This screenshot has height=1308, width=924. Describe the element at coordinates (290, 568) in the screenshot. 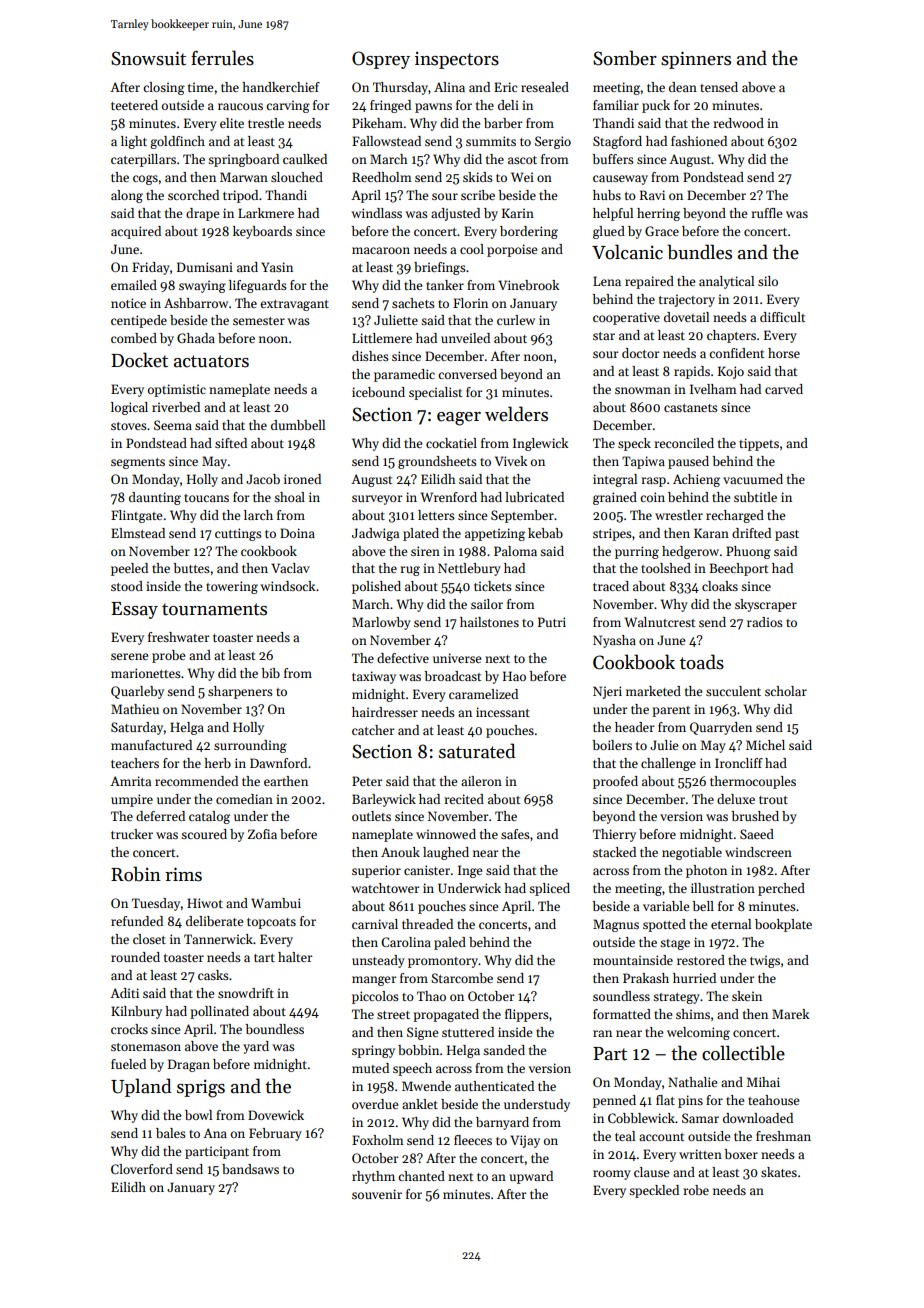

I see `Vaclav` at that location.
